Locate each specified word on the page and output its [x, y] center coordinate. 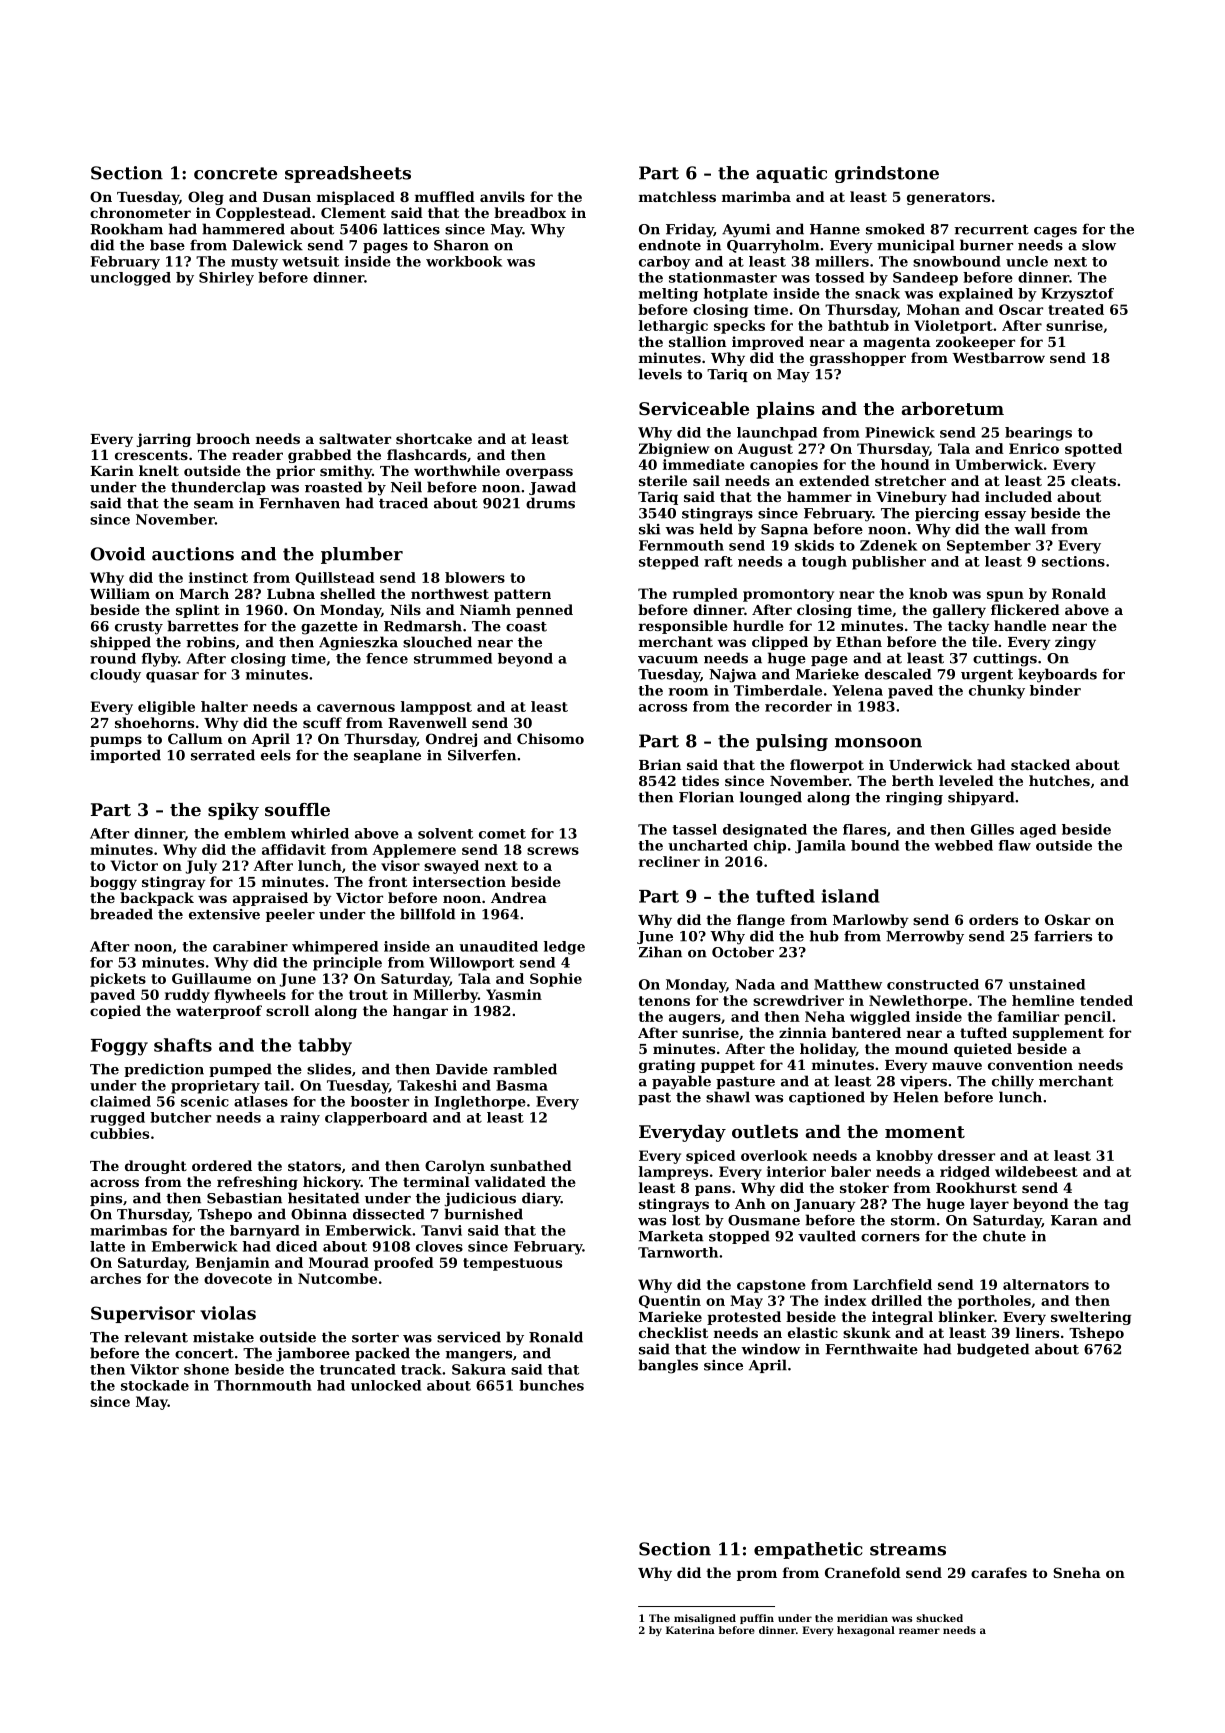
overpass [539, 473]
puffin [757, 1619]
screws [553, 851]
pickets [118, 980]
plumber [362, 555]
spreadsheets [348, 174]
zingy [1075, 643]
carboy [664, 263]
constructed [933, 984]
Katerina [690, 1630]
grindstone [887, 174]
